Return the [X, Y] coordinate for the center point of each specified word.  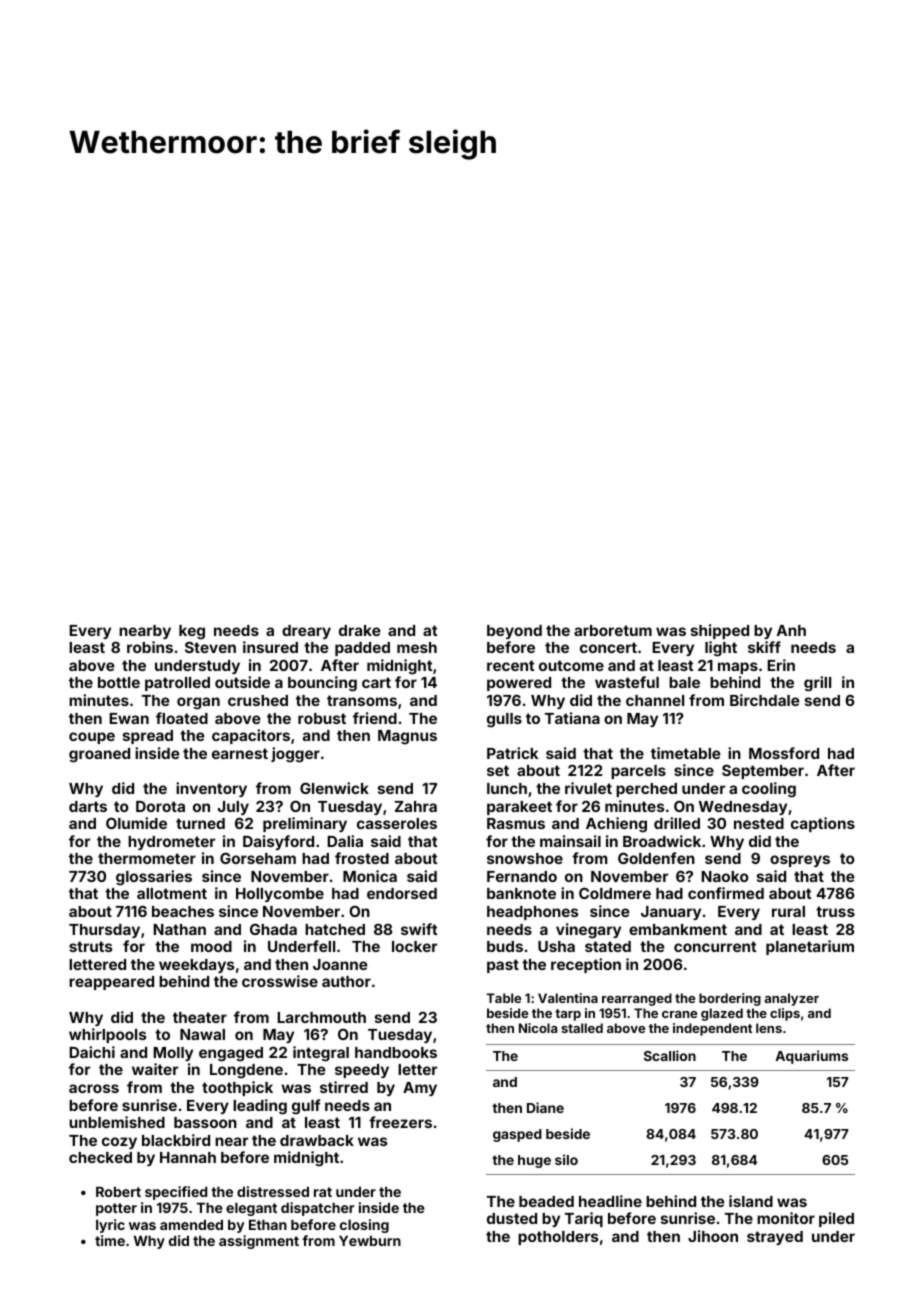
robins [150, 647]
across [94, 1088]
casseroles [397, 823]
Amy [420, 1089]
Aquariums [811, 1057]
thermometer [147, 858]
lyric [110, 1226]
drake [360, 630]
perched [646, 790]
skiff [764, 647]
